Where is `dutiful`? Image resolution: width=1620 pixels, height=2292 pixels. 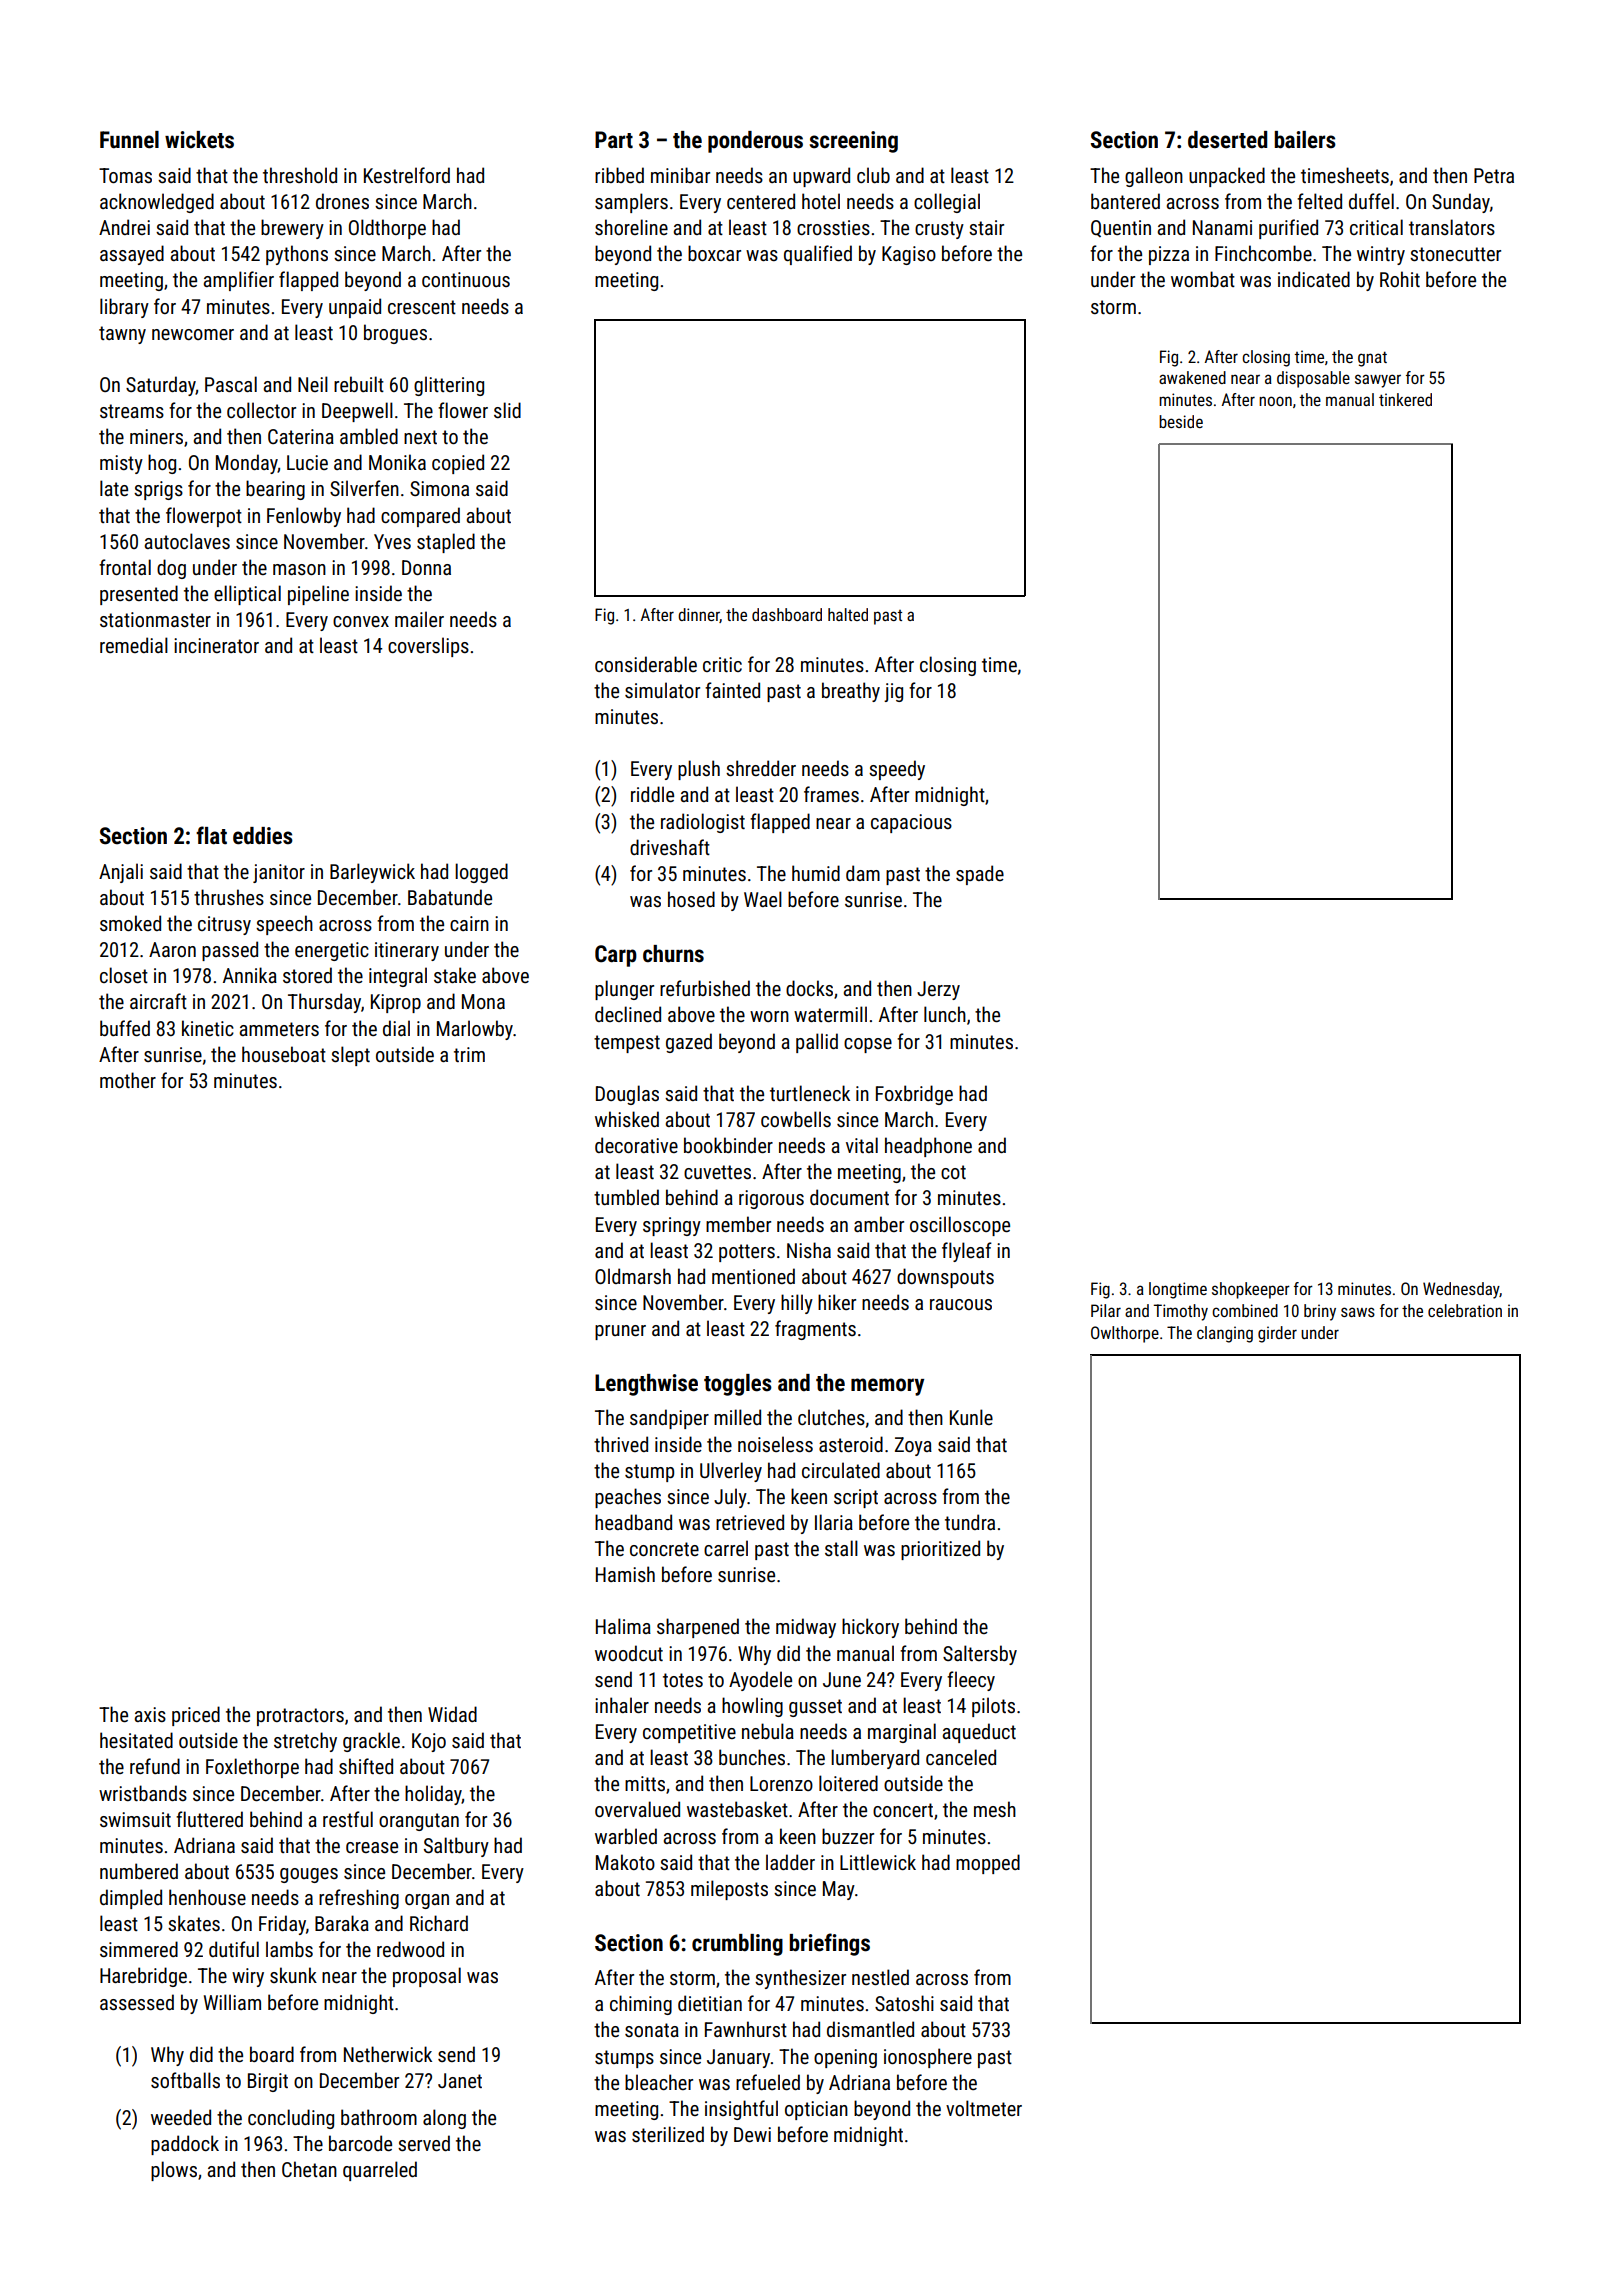 dutiful is located at coordinates (234, 1949).
